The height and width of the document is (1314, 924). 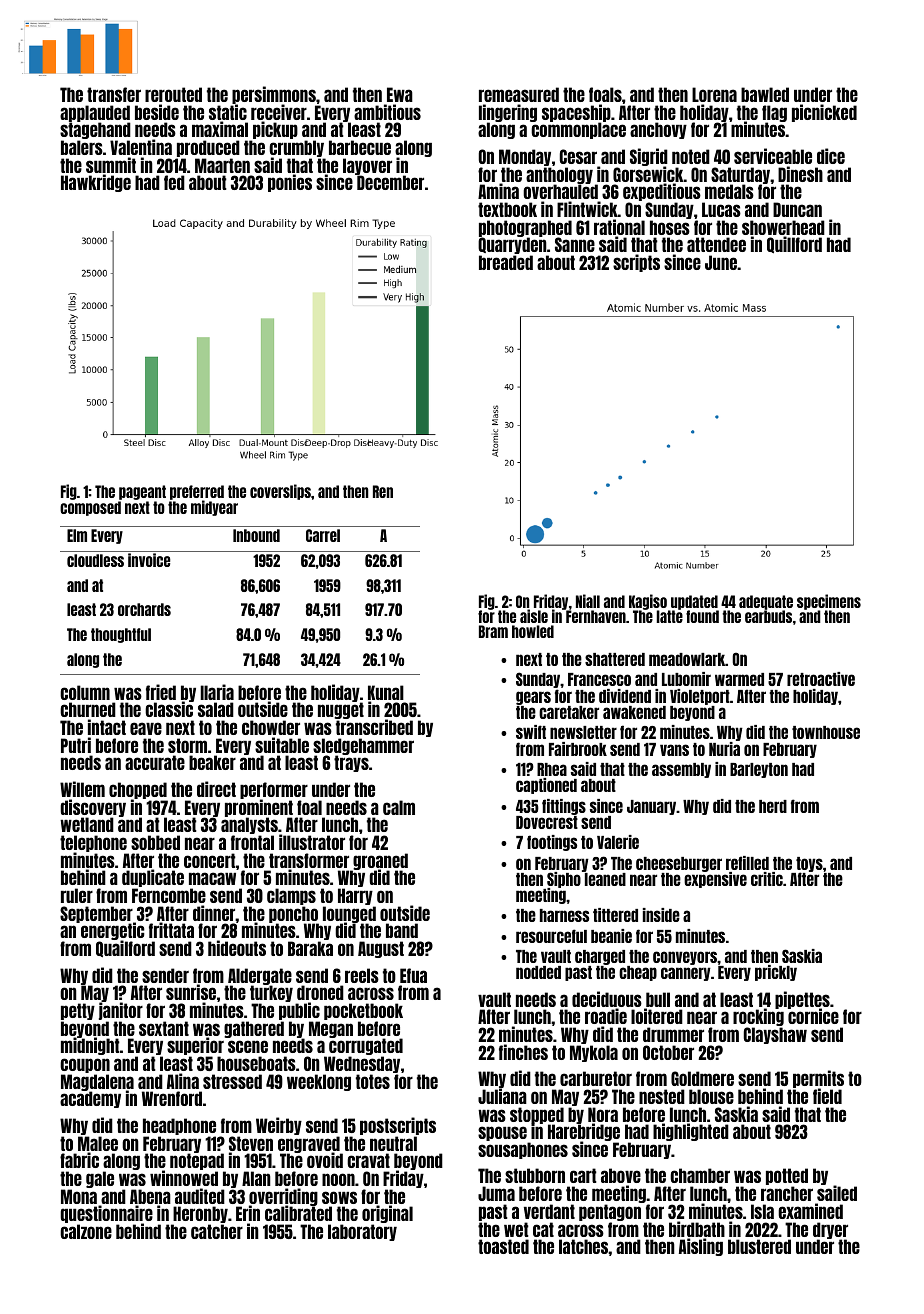 I want to click on picnicked, so click(x=824, y=113).
